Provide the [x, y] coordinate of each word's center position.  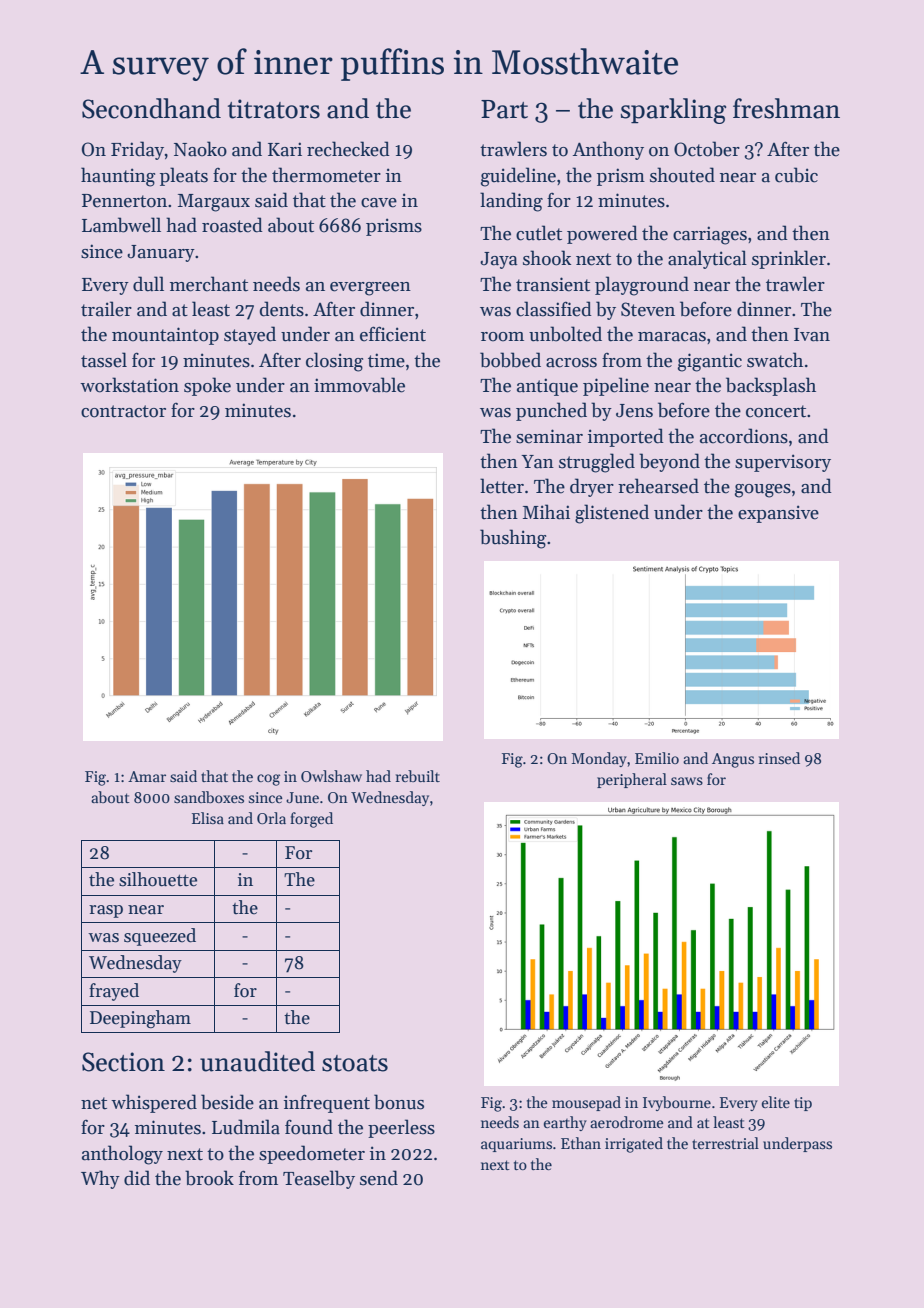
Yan [537, 462]
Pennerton [124, 201]
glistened [612, 514]
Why [100, 1179]
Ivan [812, 335]
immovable [359, 385]
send [379, 1178]
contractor [123, 411]
